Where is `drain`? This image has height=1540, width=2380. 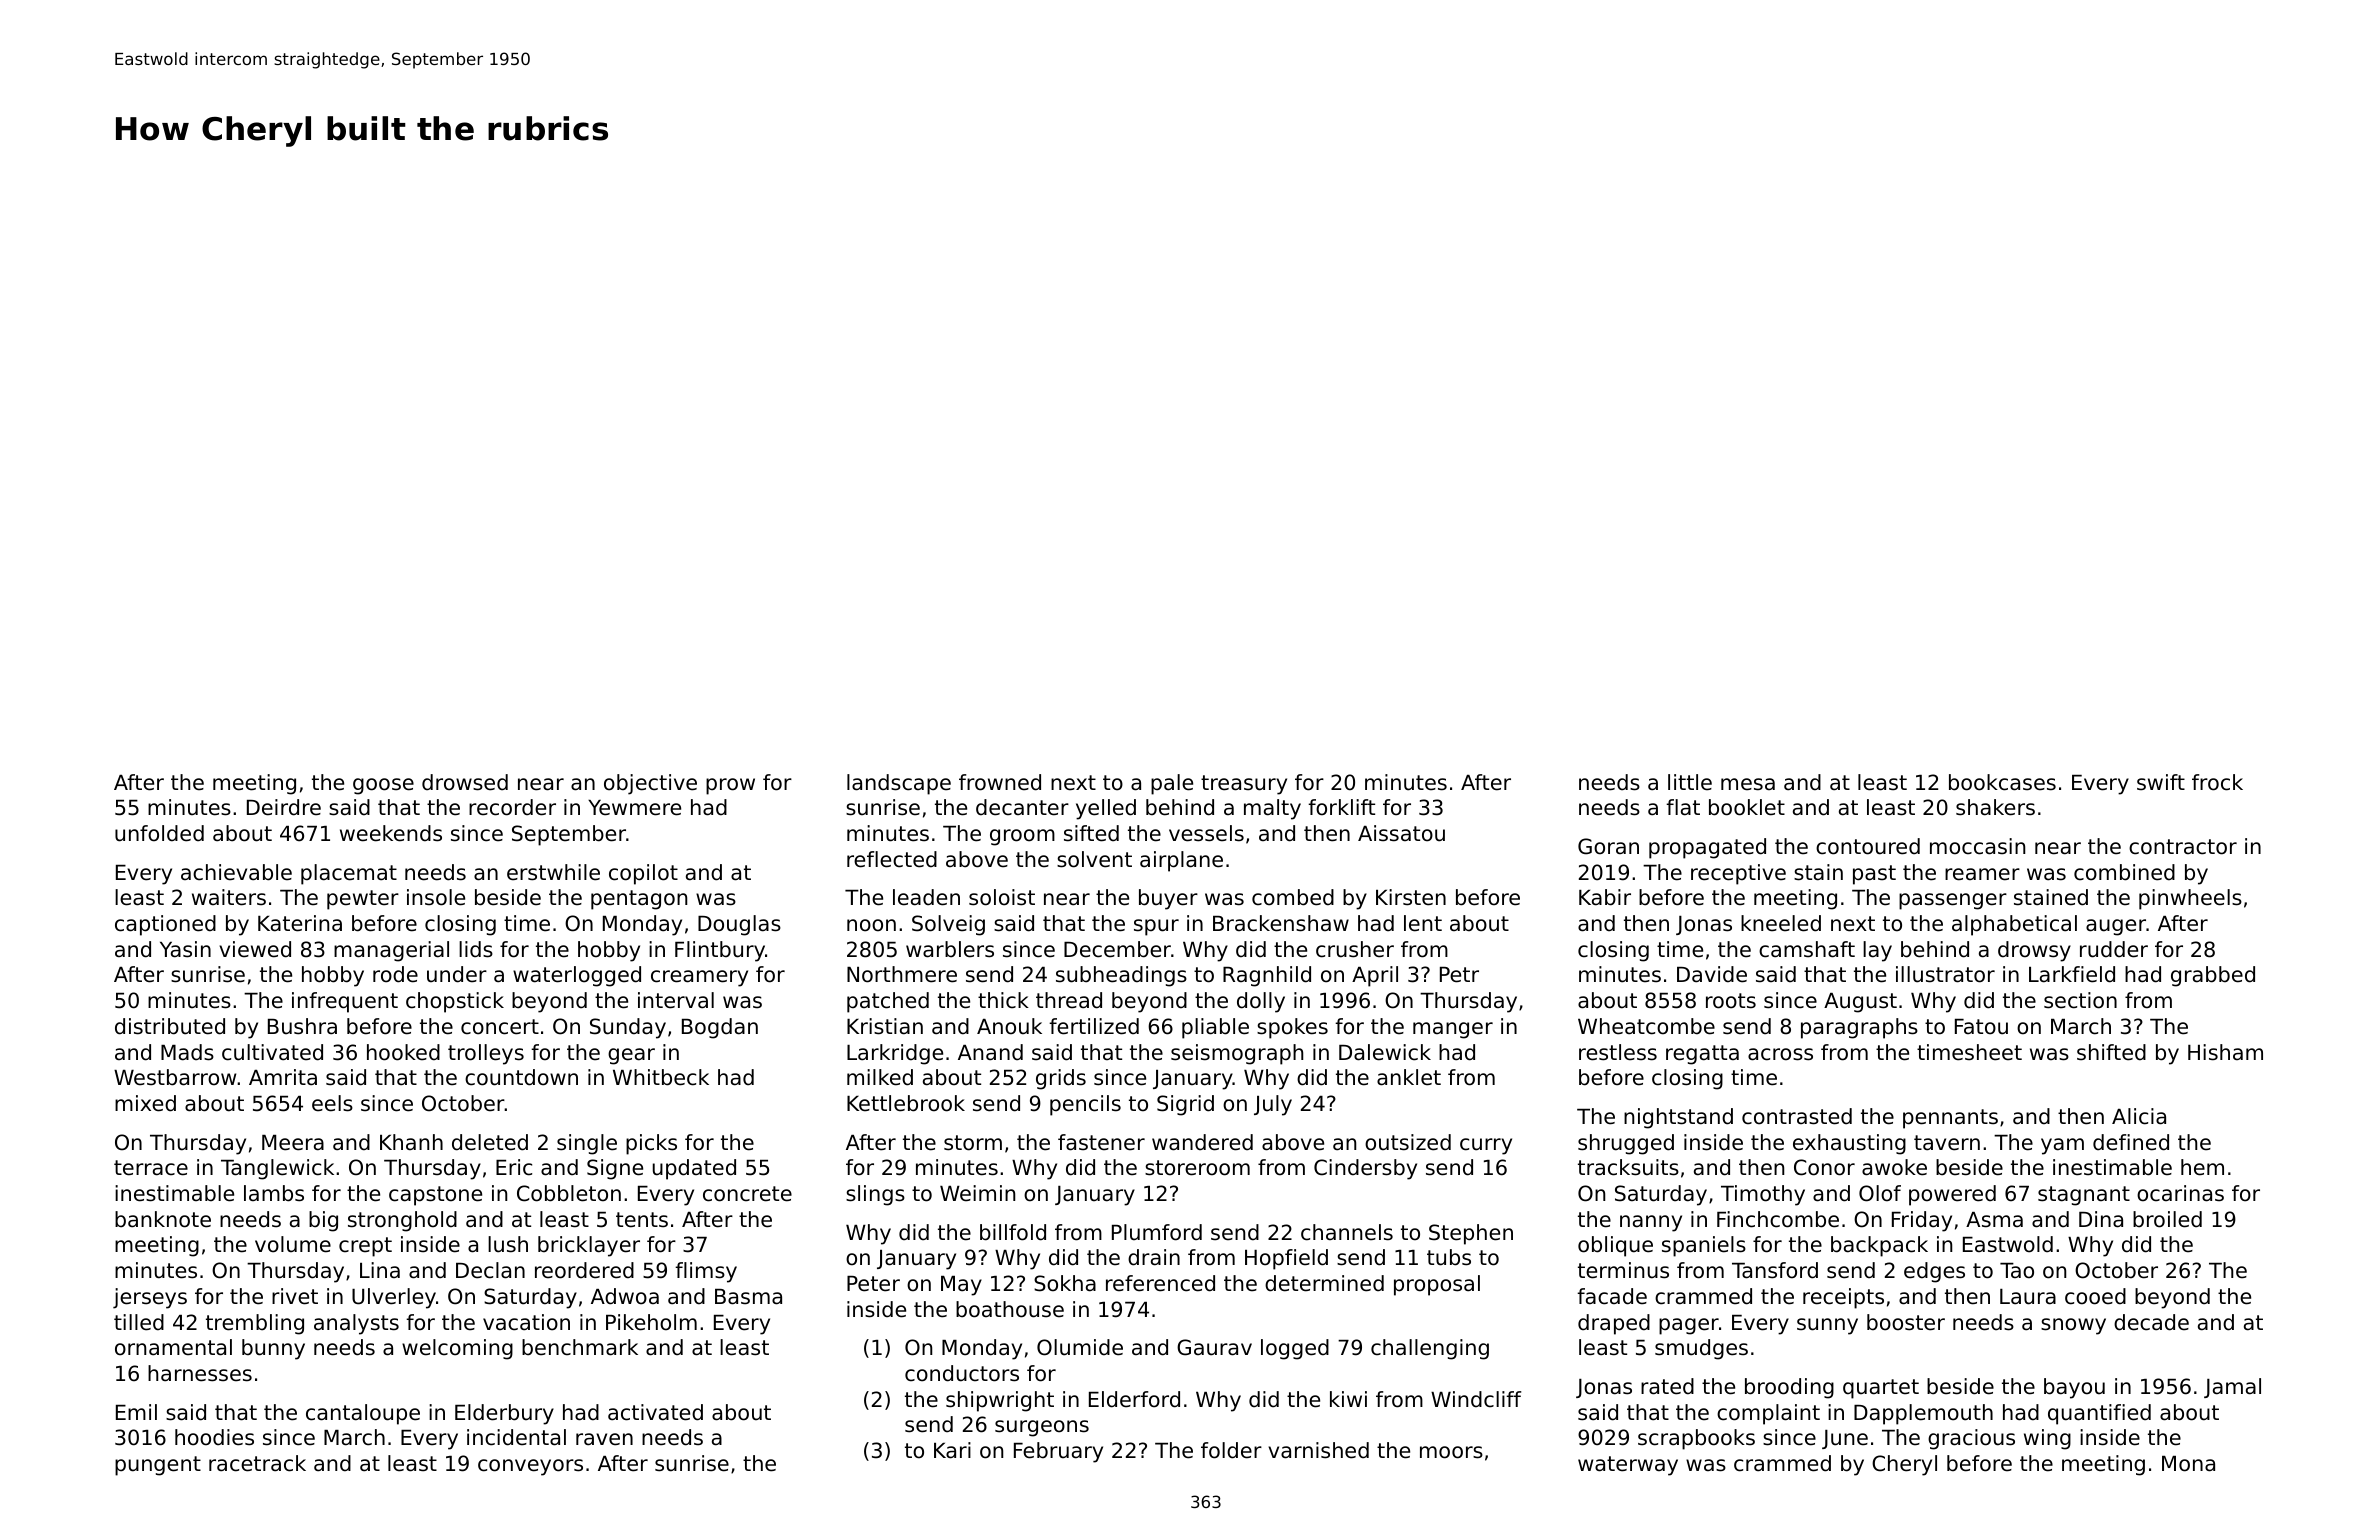 drain is located at coordinates (1154, 1257).
